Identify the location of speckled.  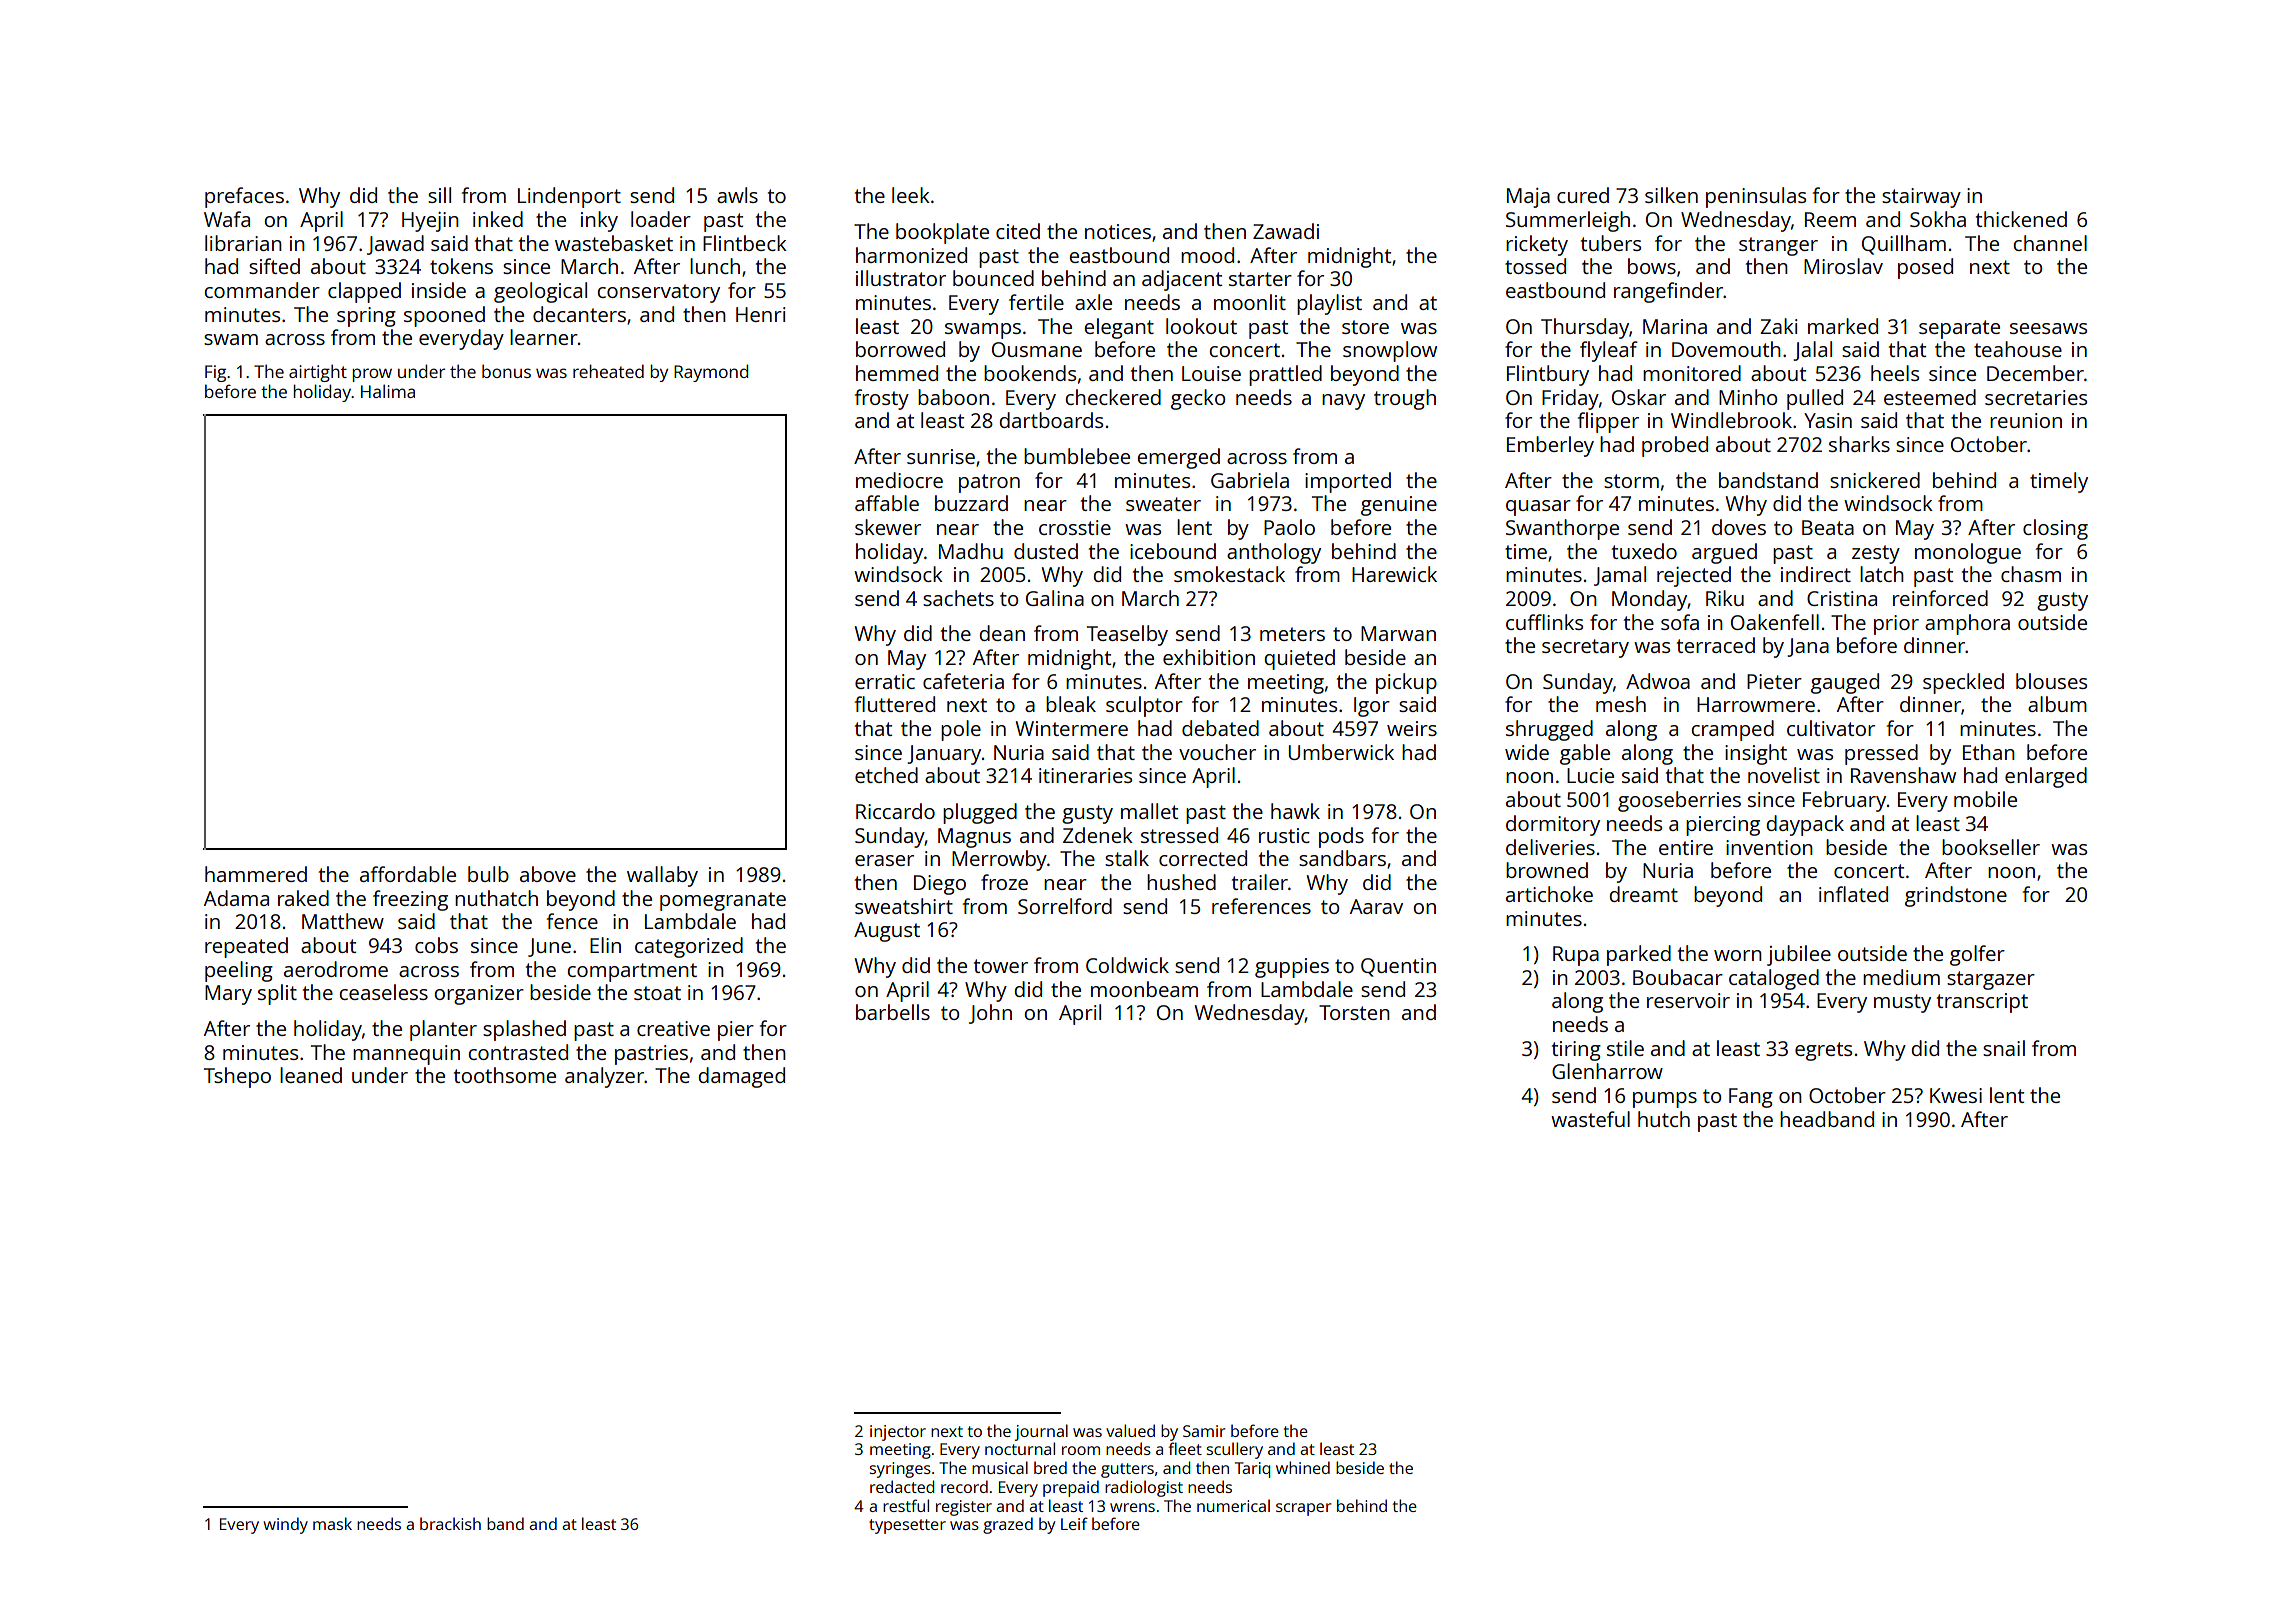
(1963, 683).
